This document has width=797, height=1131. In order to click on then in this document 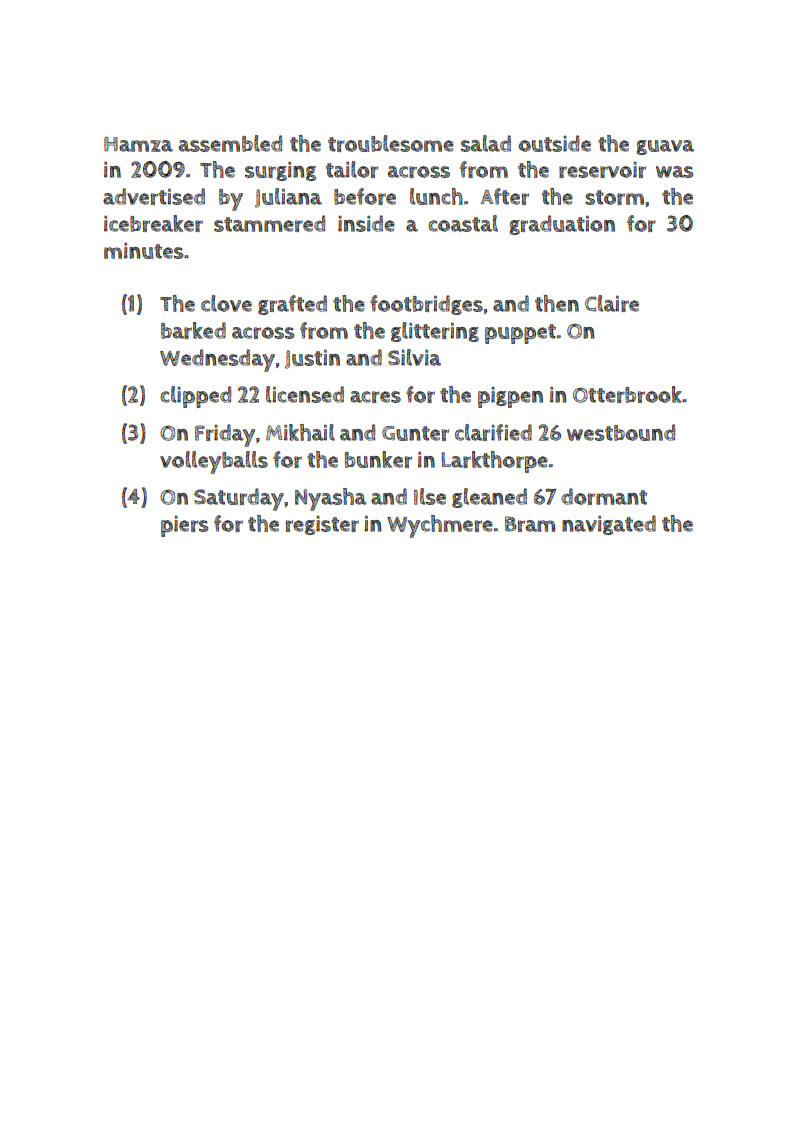, I will do `click(557, 303)`.
